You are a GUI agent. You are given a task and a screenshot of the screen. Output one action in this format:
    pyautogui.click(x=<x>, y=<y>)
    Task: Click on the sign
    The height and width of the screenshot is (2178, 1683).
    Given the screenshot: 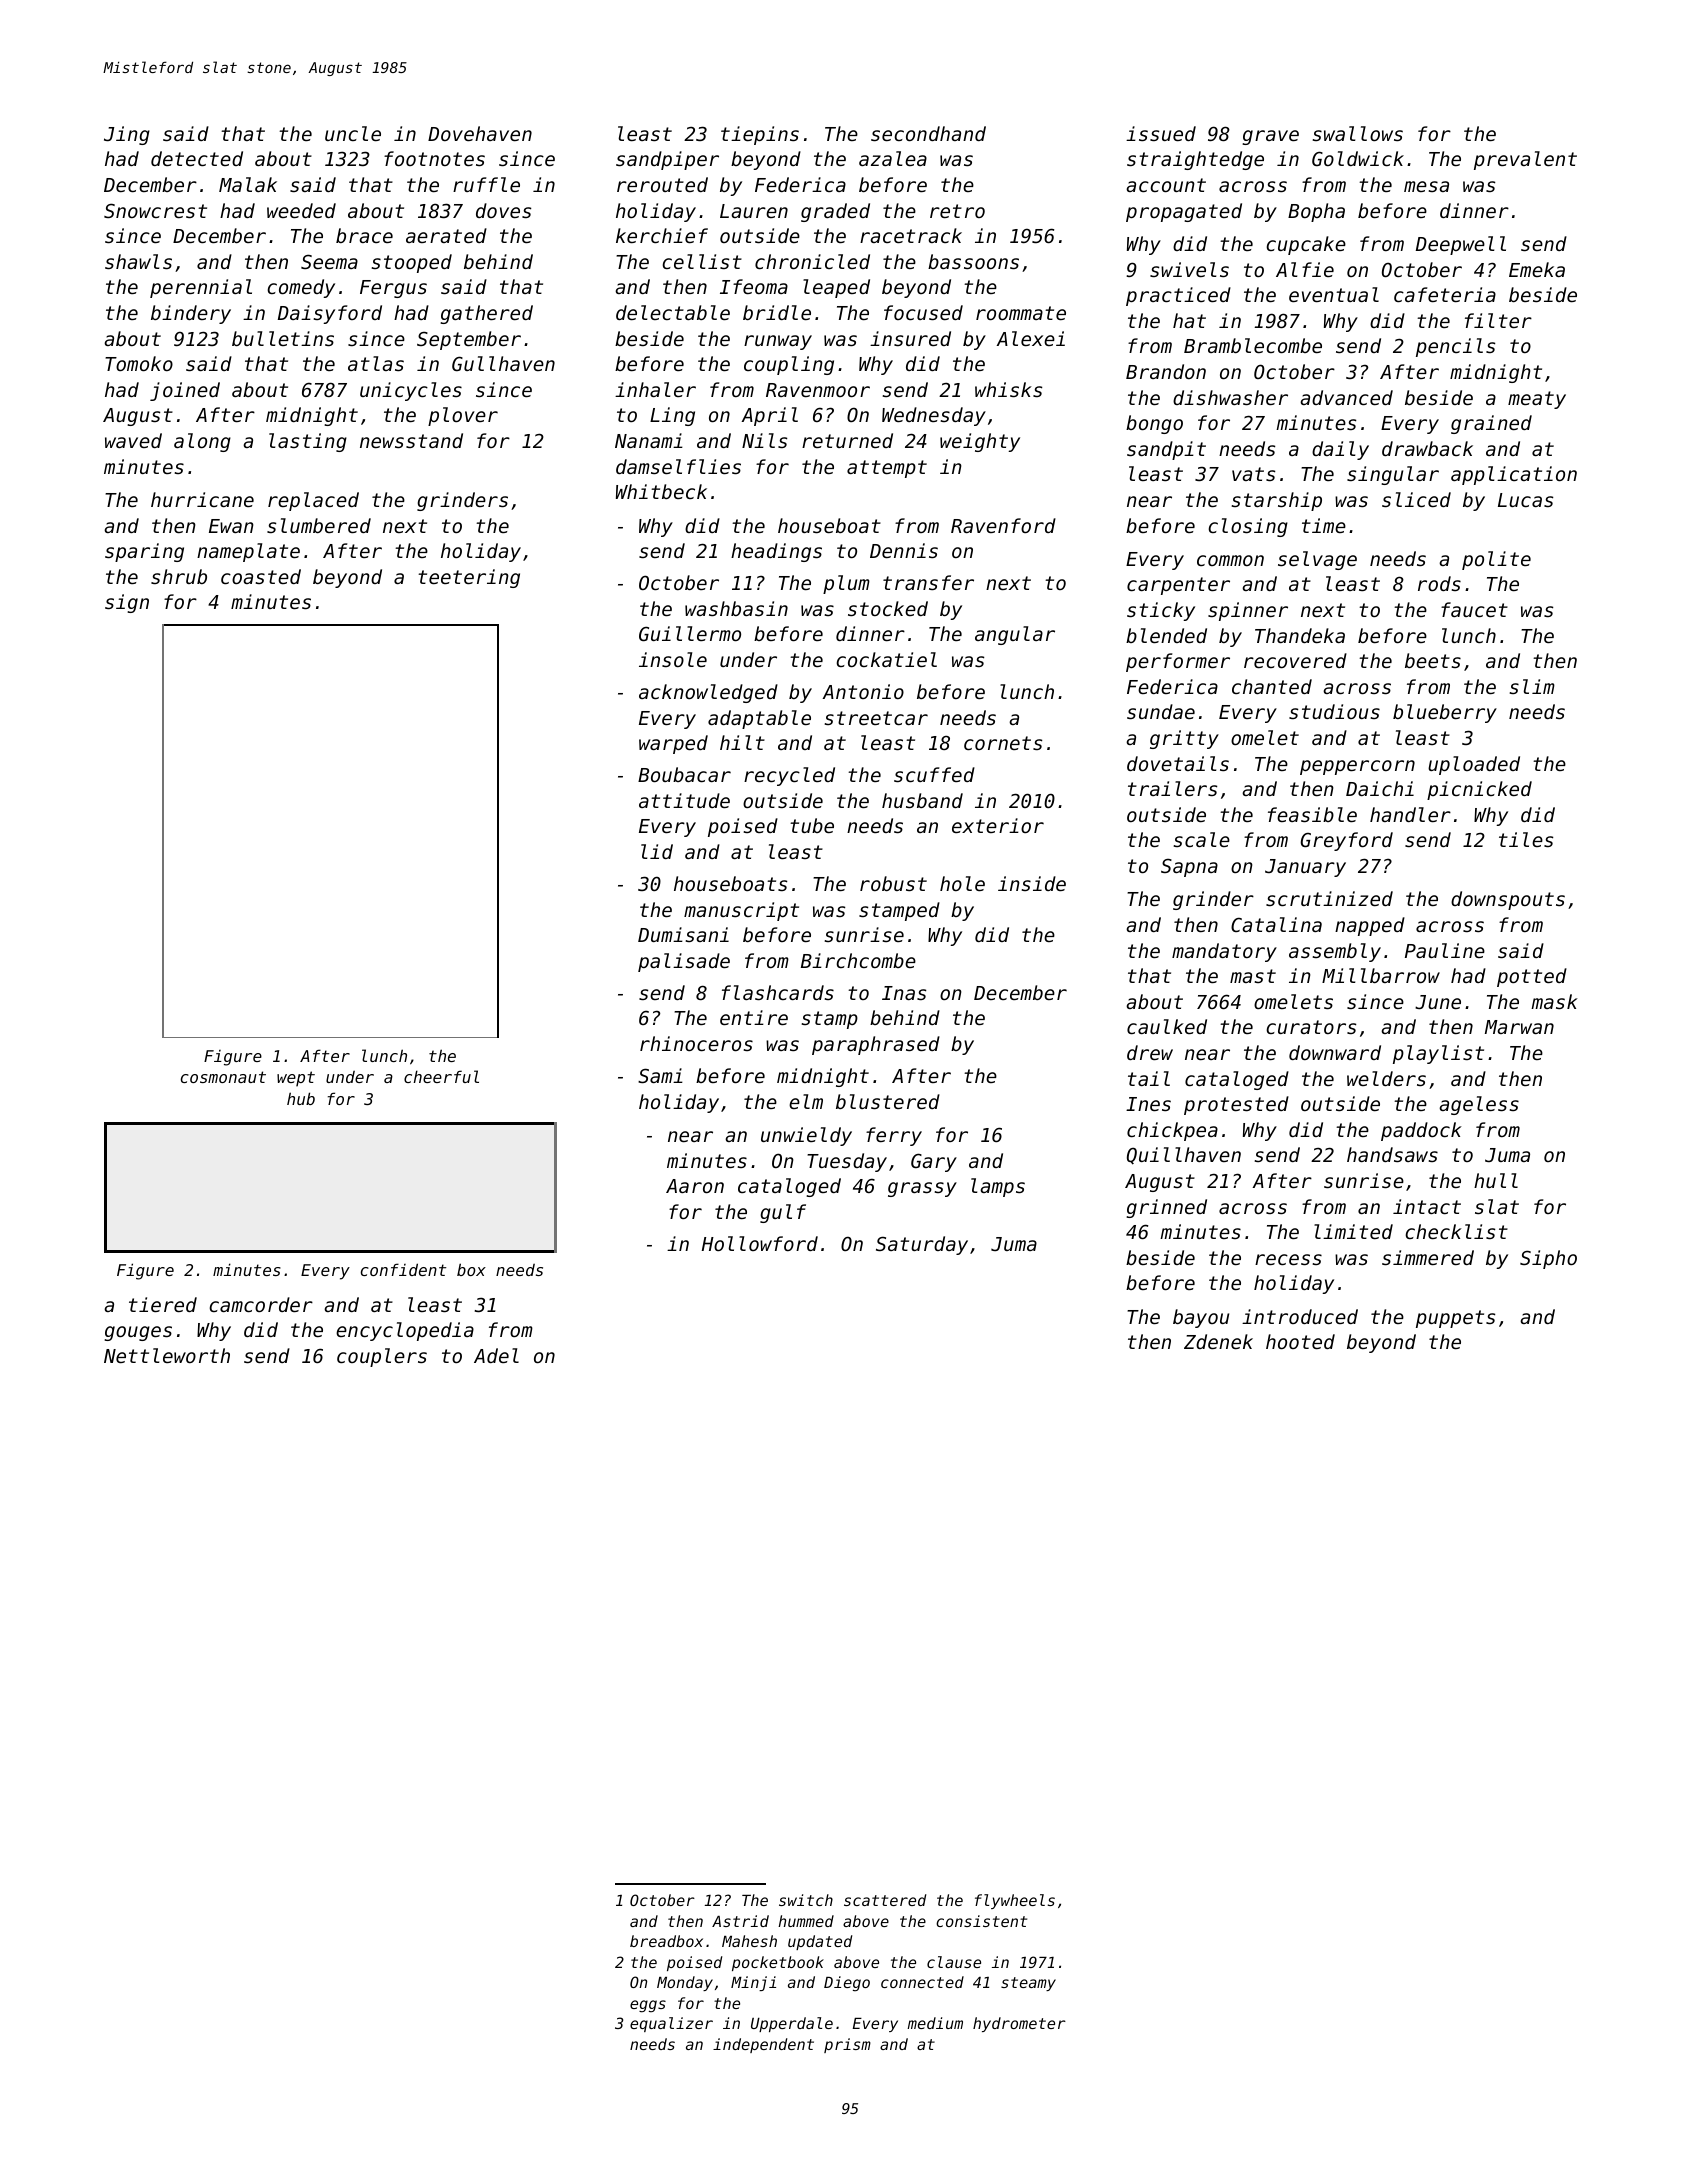 What is the action you would take?
    pyautogui.click(x=127, y=603)
